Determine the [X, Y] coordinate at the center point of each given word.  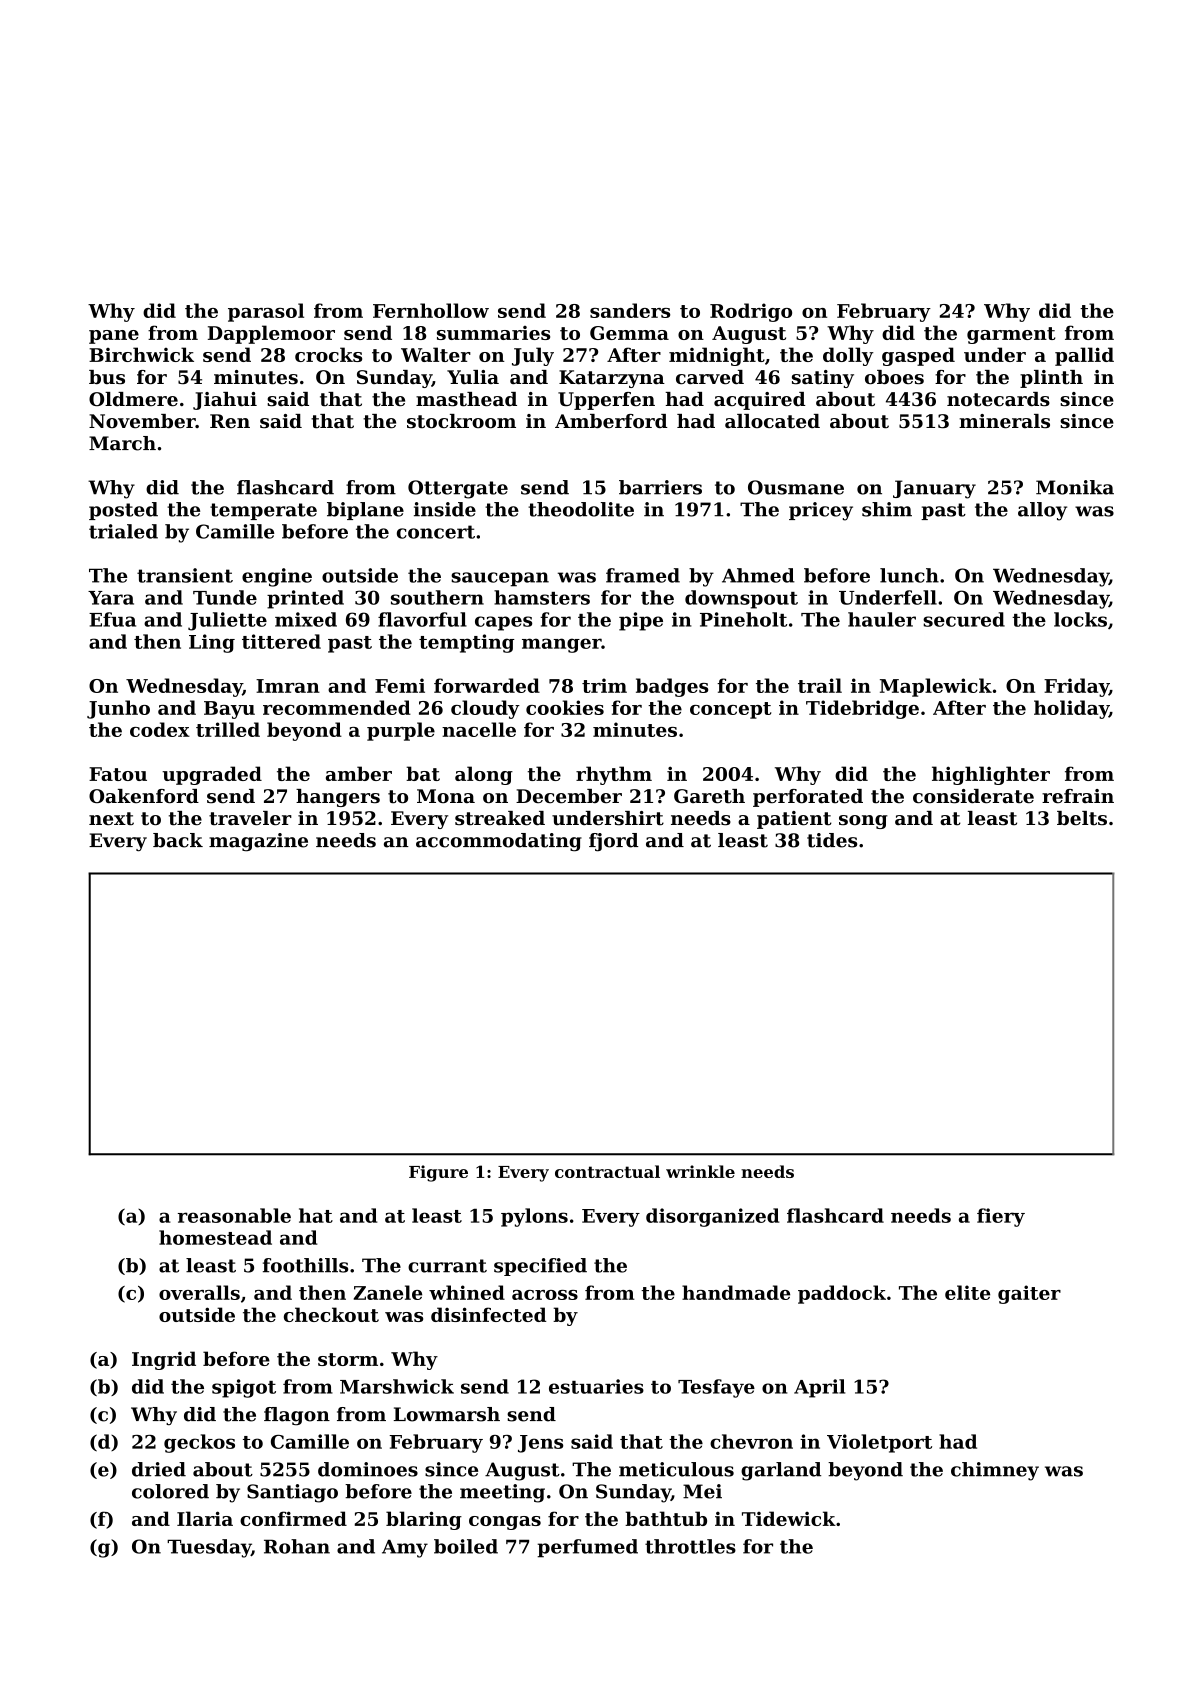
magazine [258, 842]
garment [1011, 335]
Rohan [297, 1546]
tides [832, 840]
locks [1080, 619]
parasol [266, 312]
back [178, 840]
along [484, 775]
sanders [630, 310]
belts [1082, 818]
